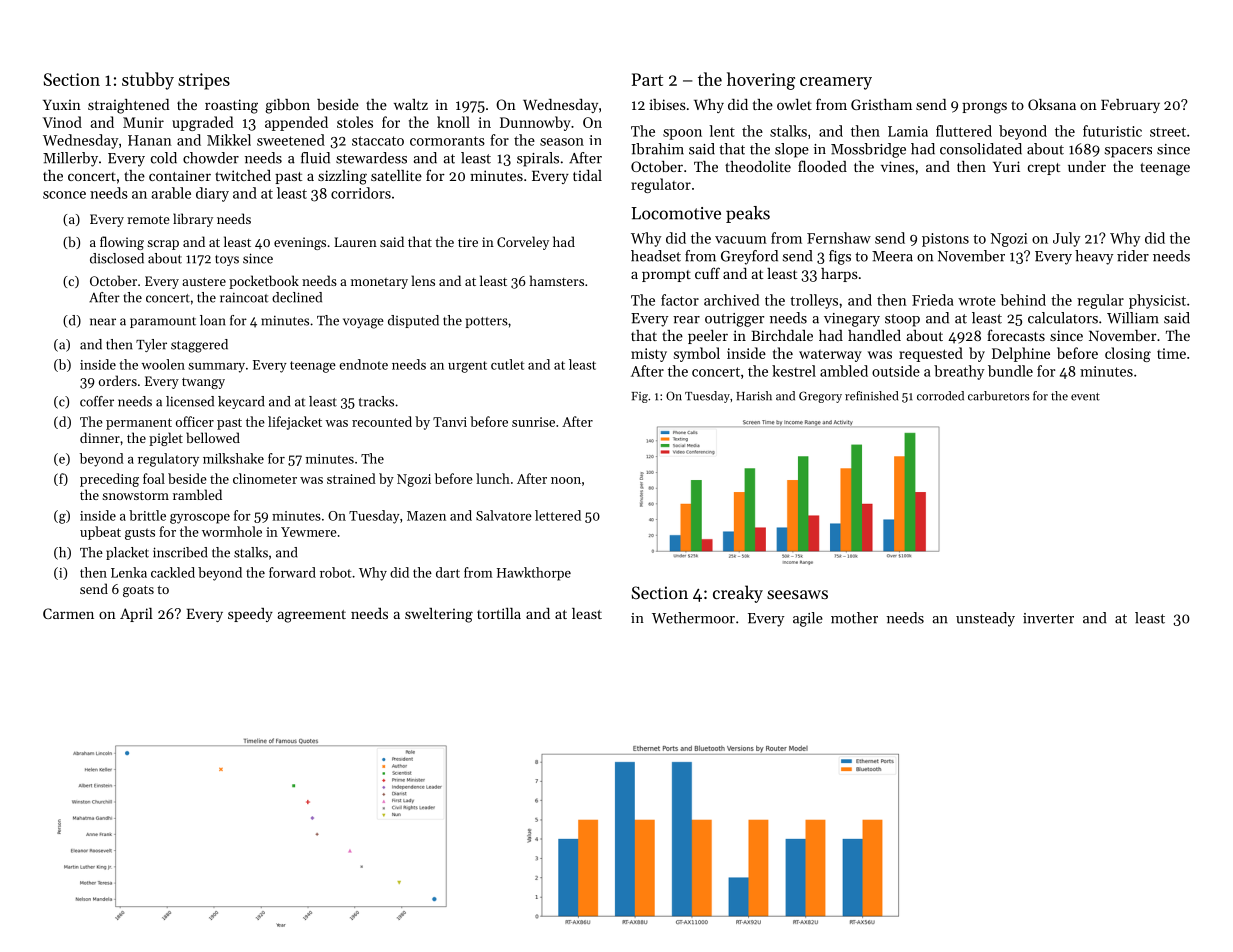 This page has width=1233, height=952. Describe the element at coordinates (647, 79) in the page. I see `Part` at that location.
